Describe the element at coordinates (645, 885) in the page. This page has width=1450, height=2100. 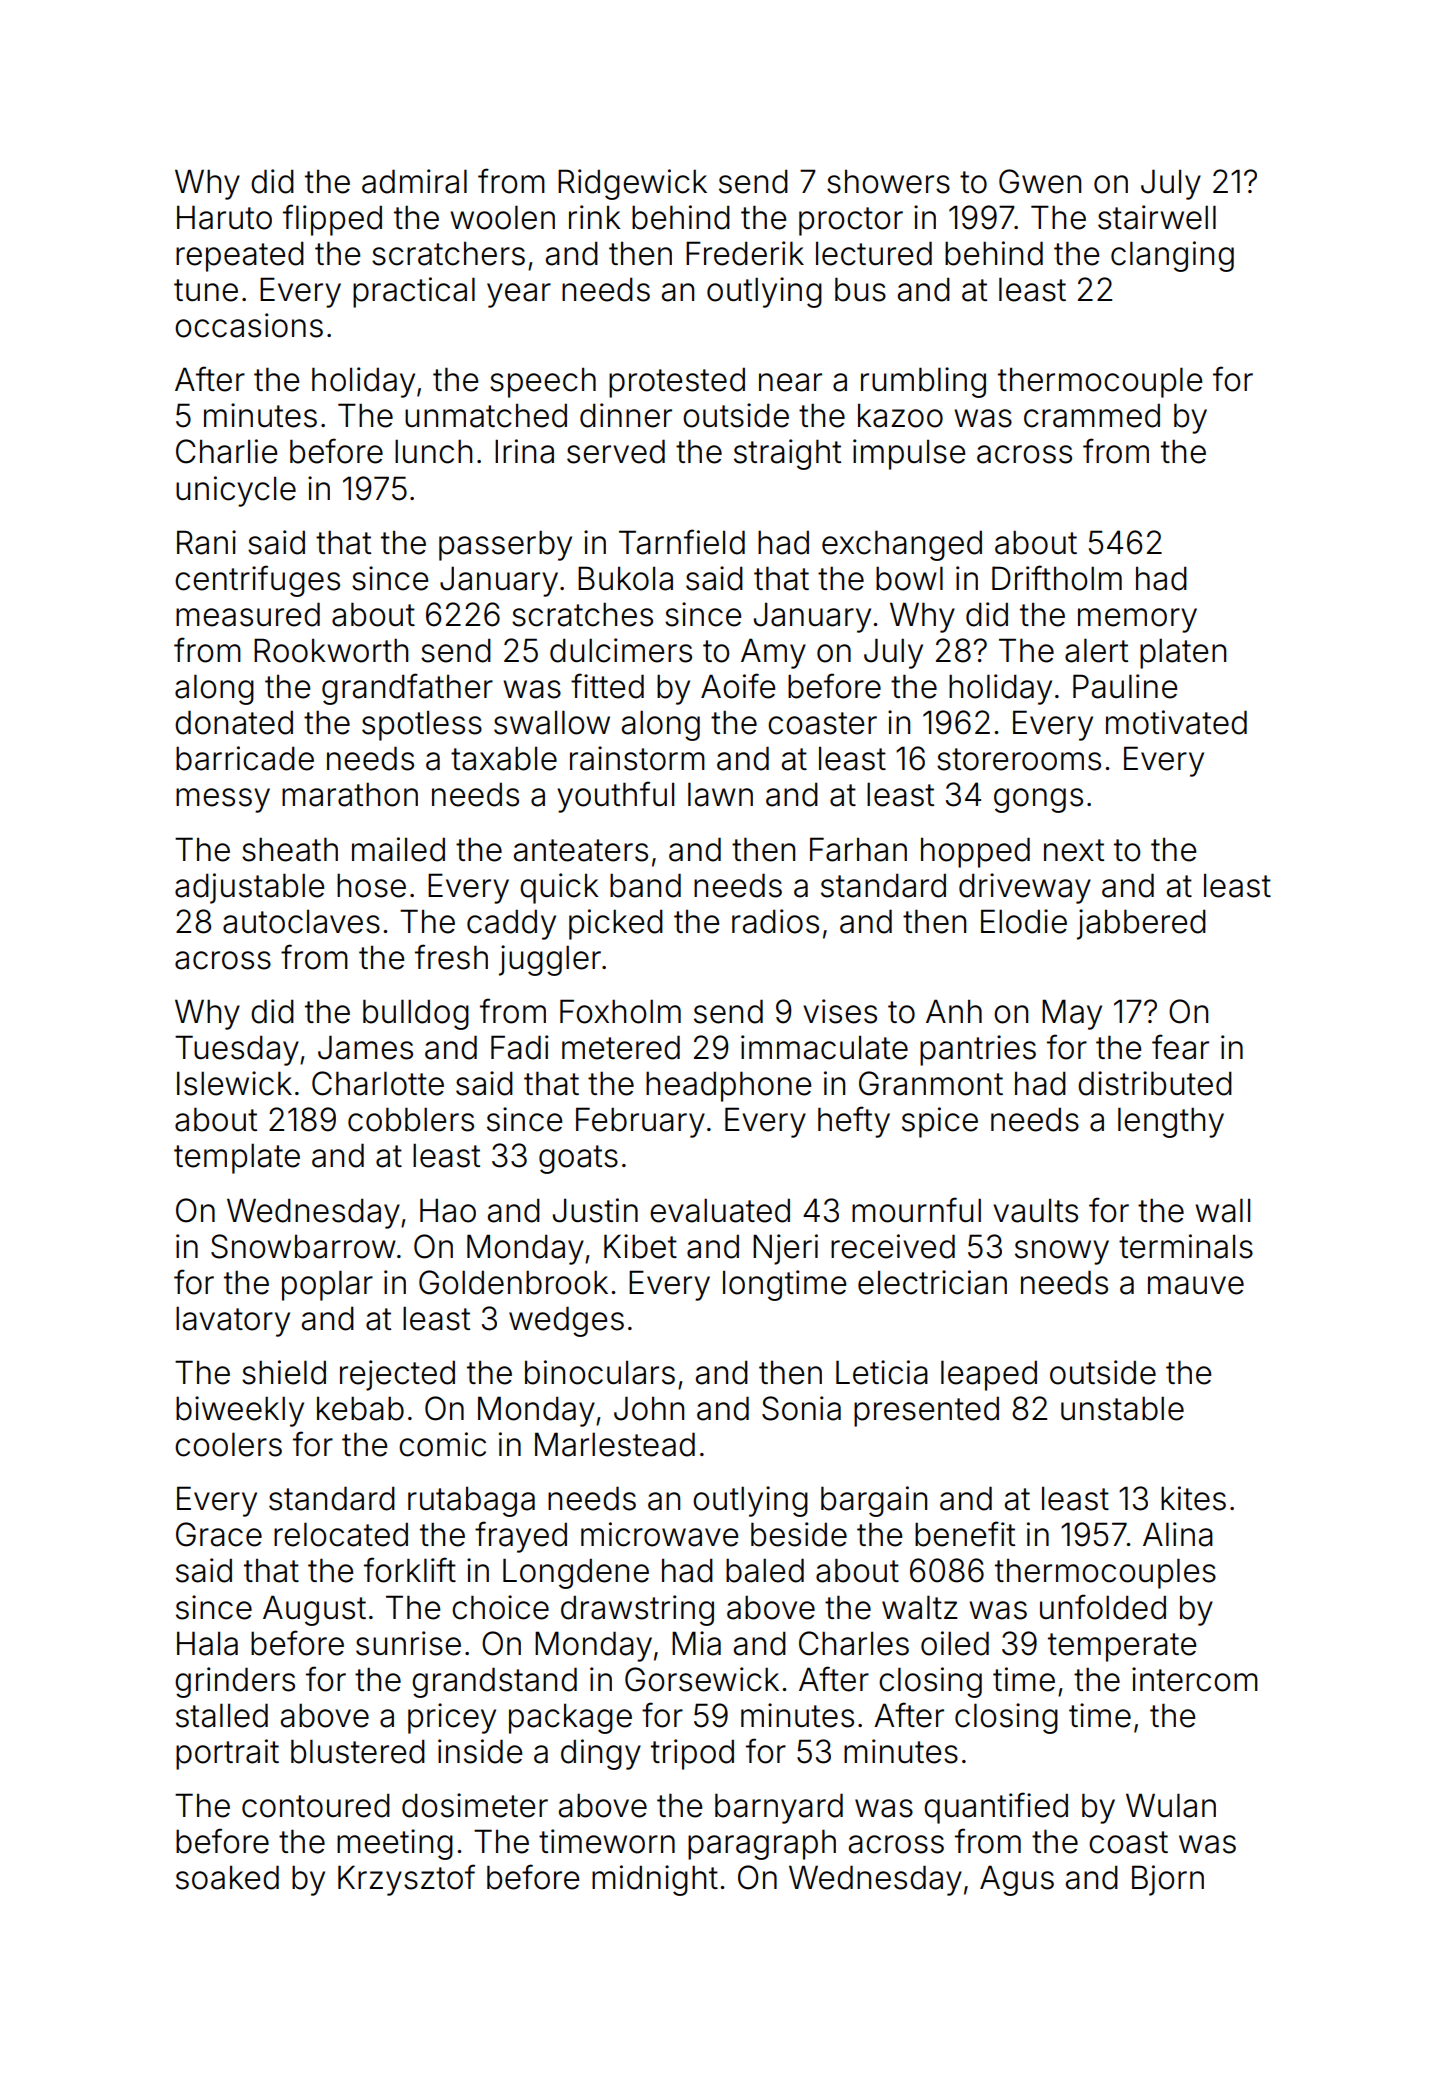
I see `band` at that location.
